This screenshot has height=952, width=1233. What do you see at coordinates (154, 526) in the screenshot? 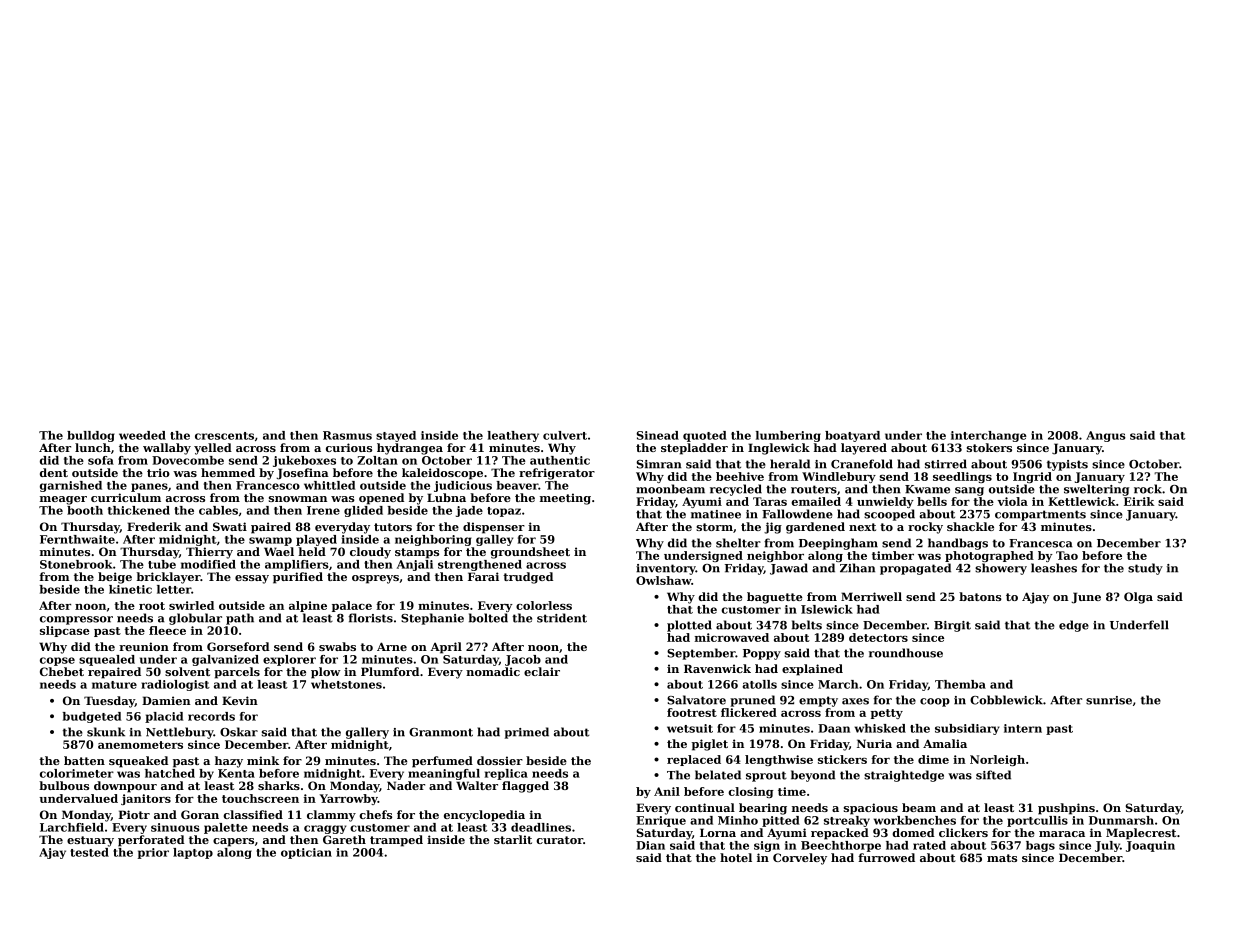
I see `Frederik` at bounding box center [154, 526].
